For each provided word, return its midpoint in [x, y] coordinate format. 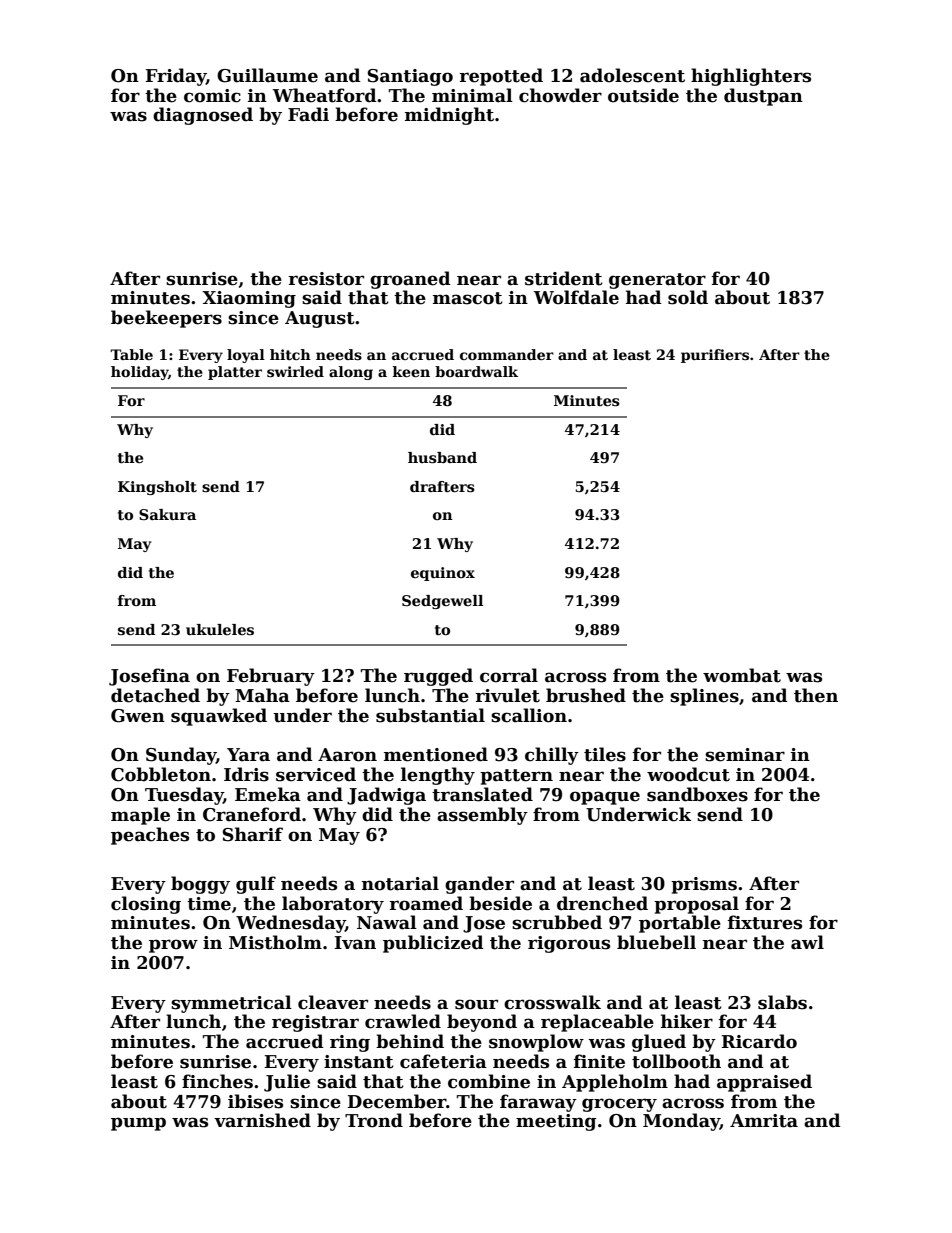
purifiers [715, 356]
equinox [443, 574]
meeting [556, 1122]
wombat [742, 675]
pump [138, 1124]
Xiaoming [249, 299]
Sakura [167, 514]
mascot [468, 298]
